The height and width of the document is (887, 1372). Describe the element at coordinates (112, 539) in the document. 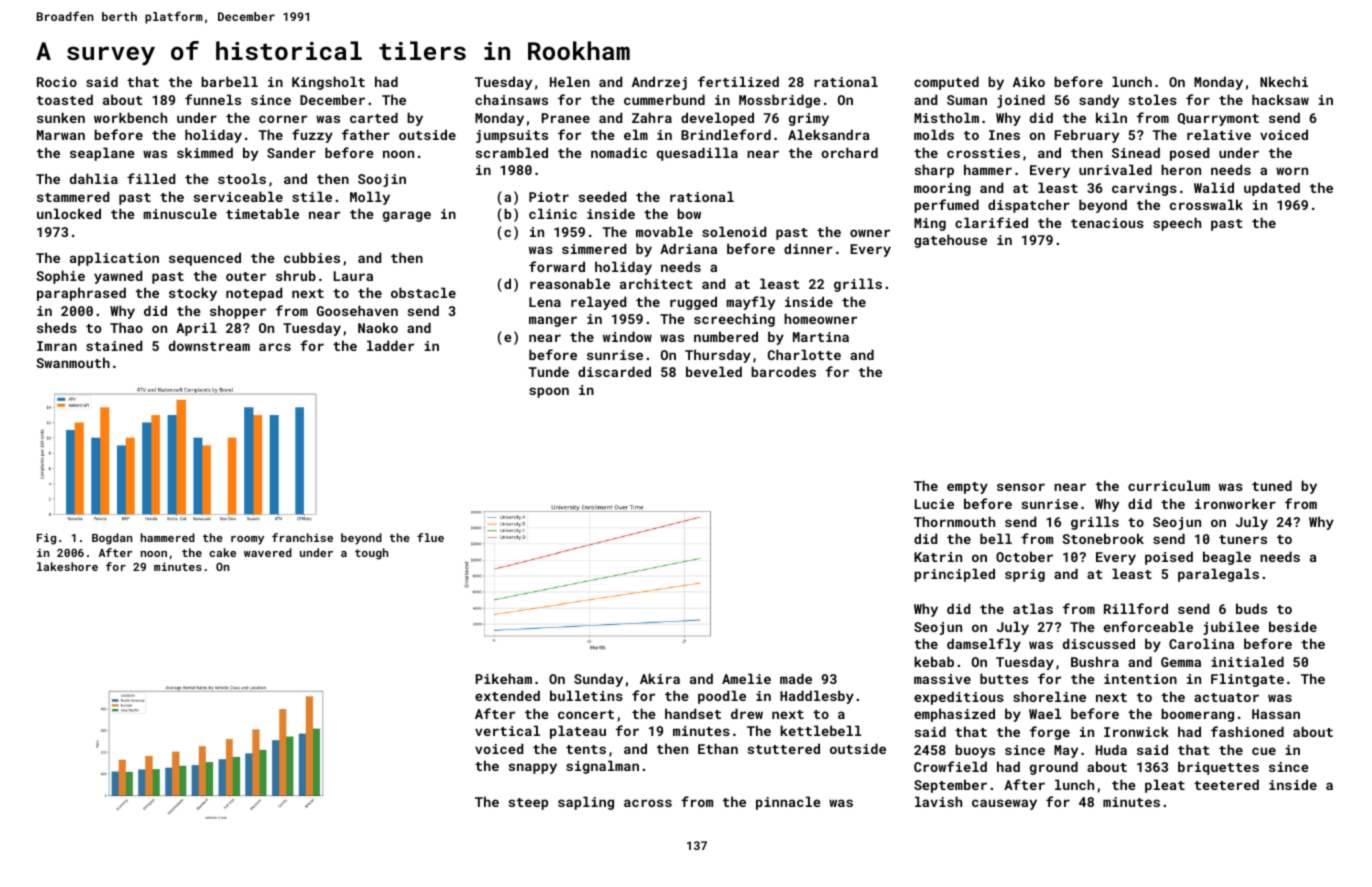

I see `Bogdan` at that location.
